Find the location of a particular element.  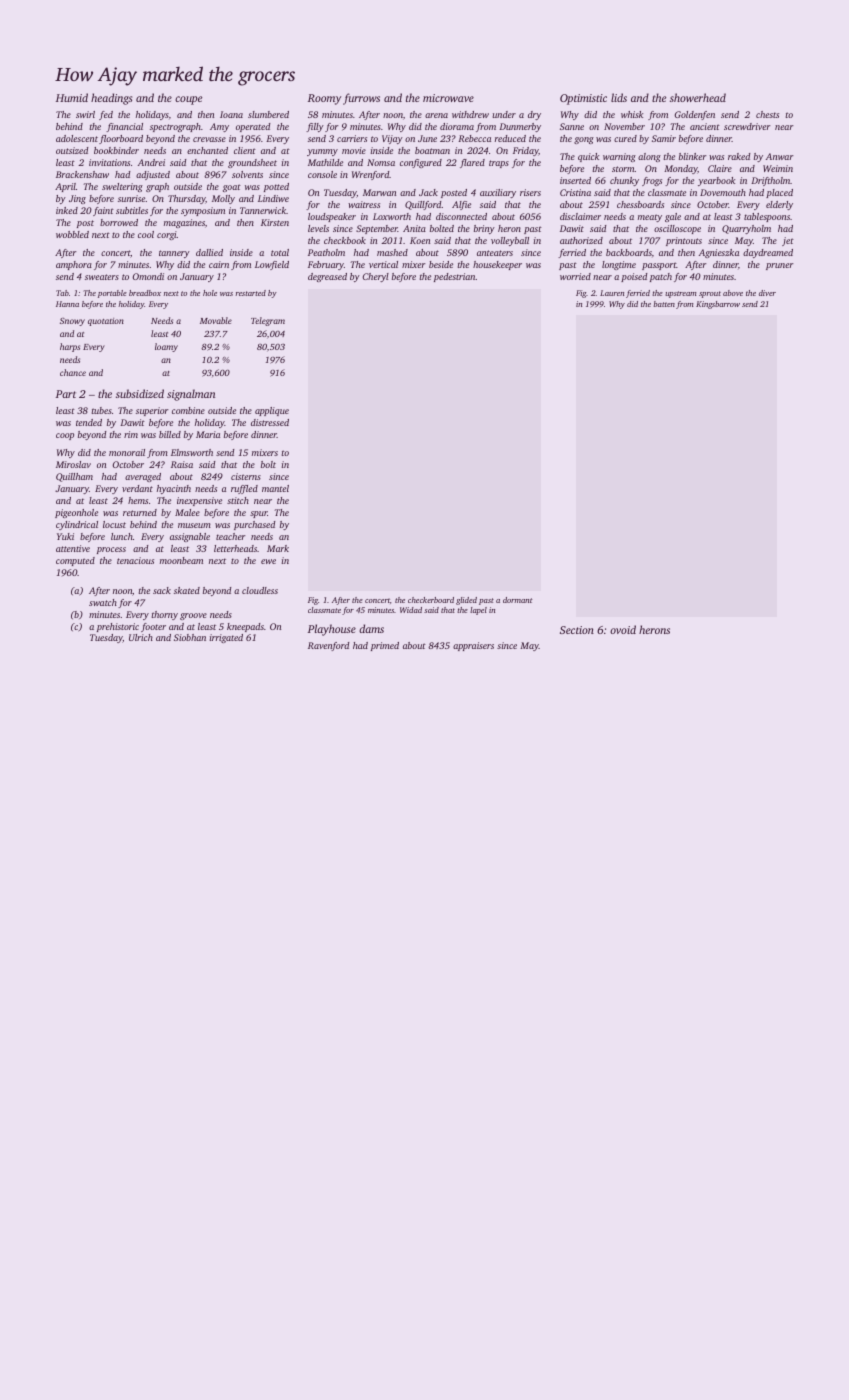

sunrise is located at coordinates (131, 198).
